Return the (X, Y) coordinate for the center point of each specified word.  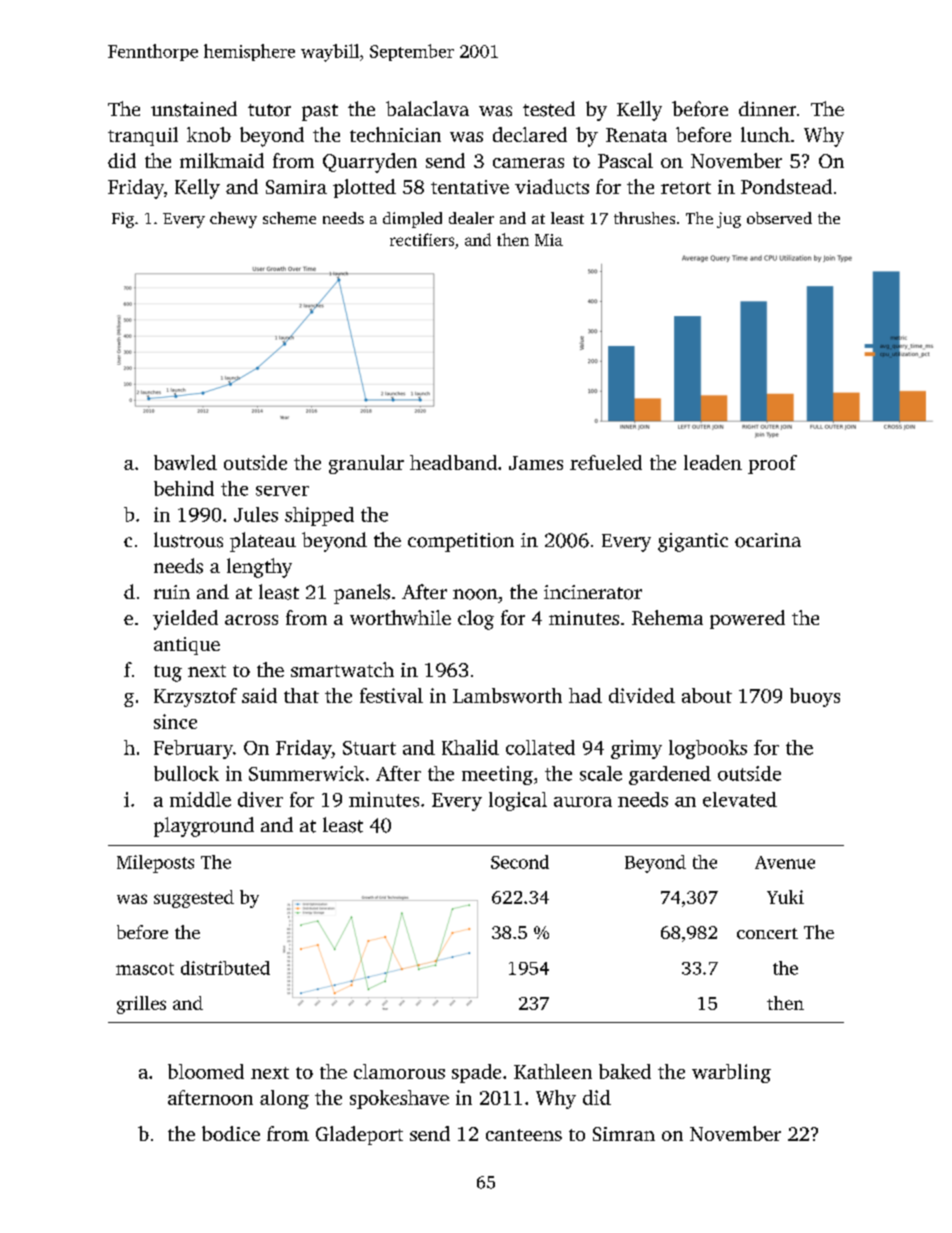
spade (476, 1073)
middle (200, 799)
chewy (233, 220)
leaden (713, 462)
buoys (815, 697)
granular (366, 464)
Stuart (369, 748)
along (284, 1099)
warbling (731, 1073)
